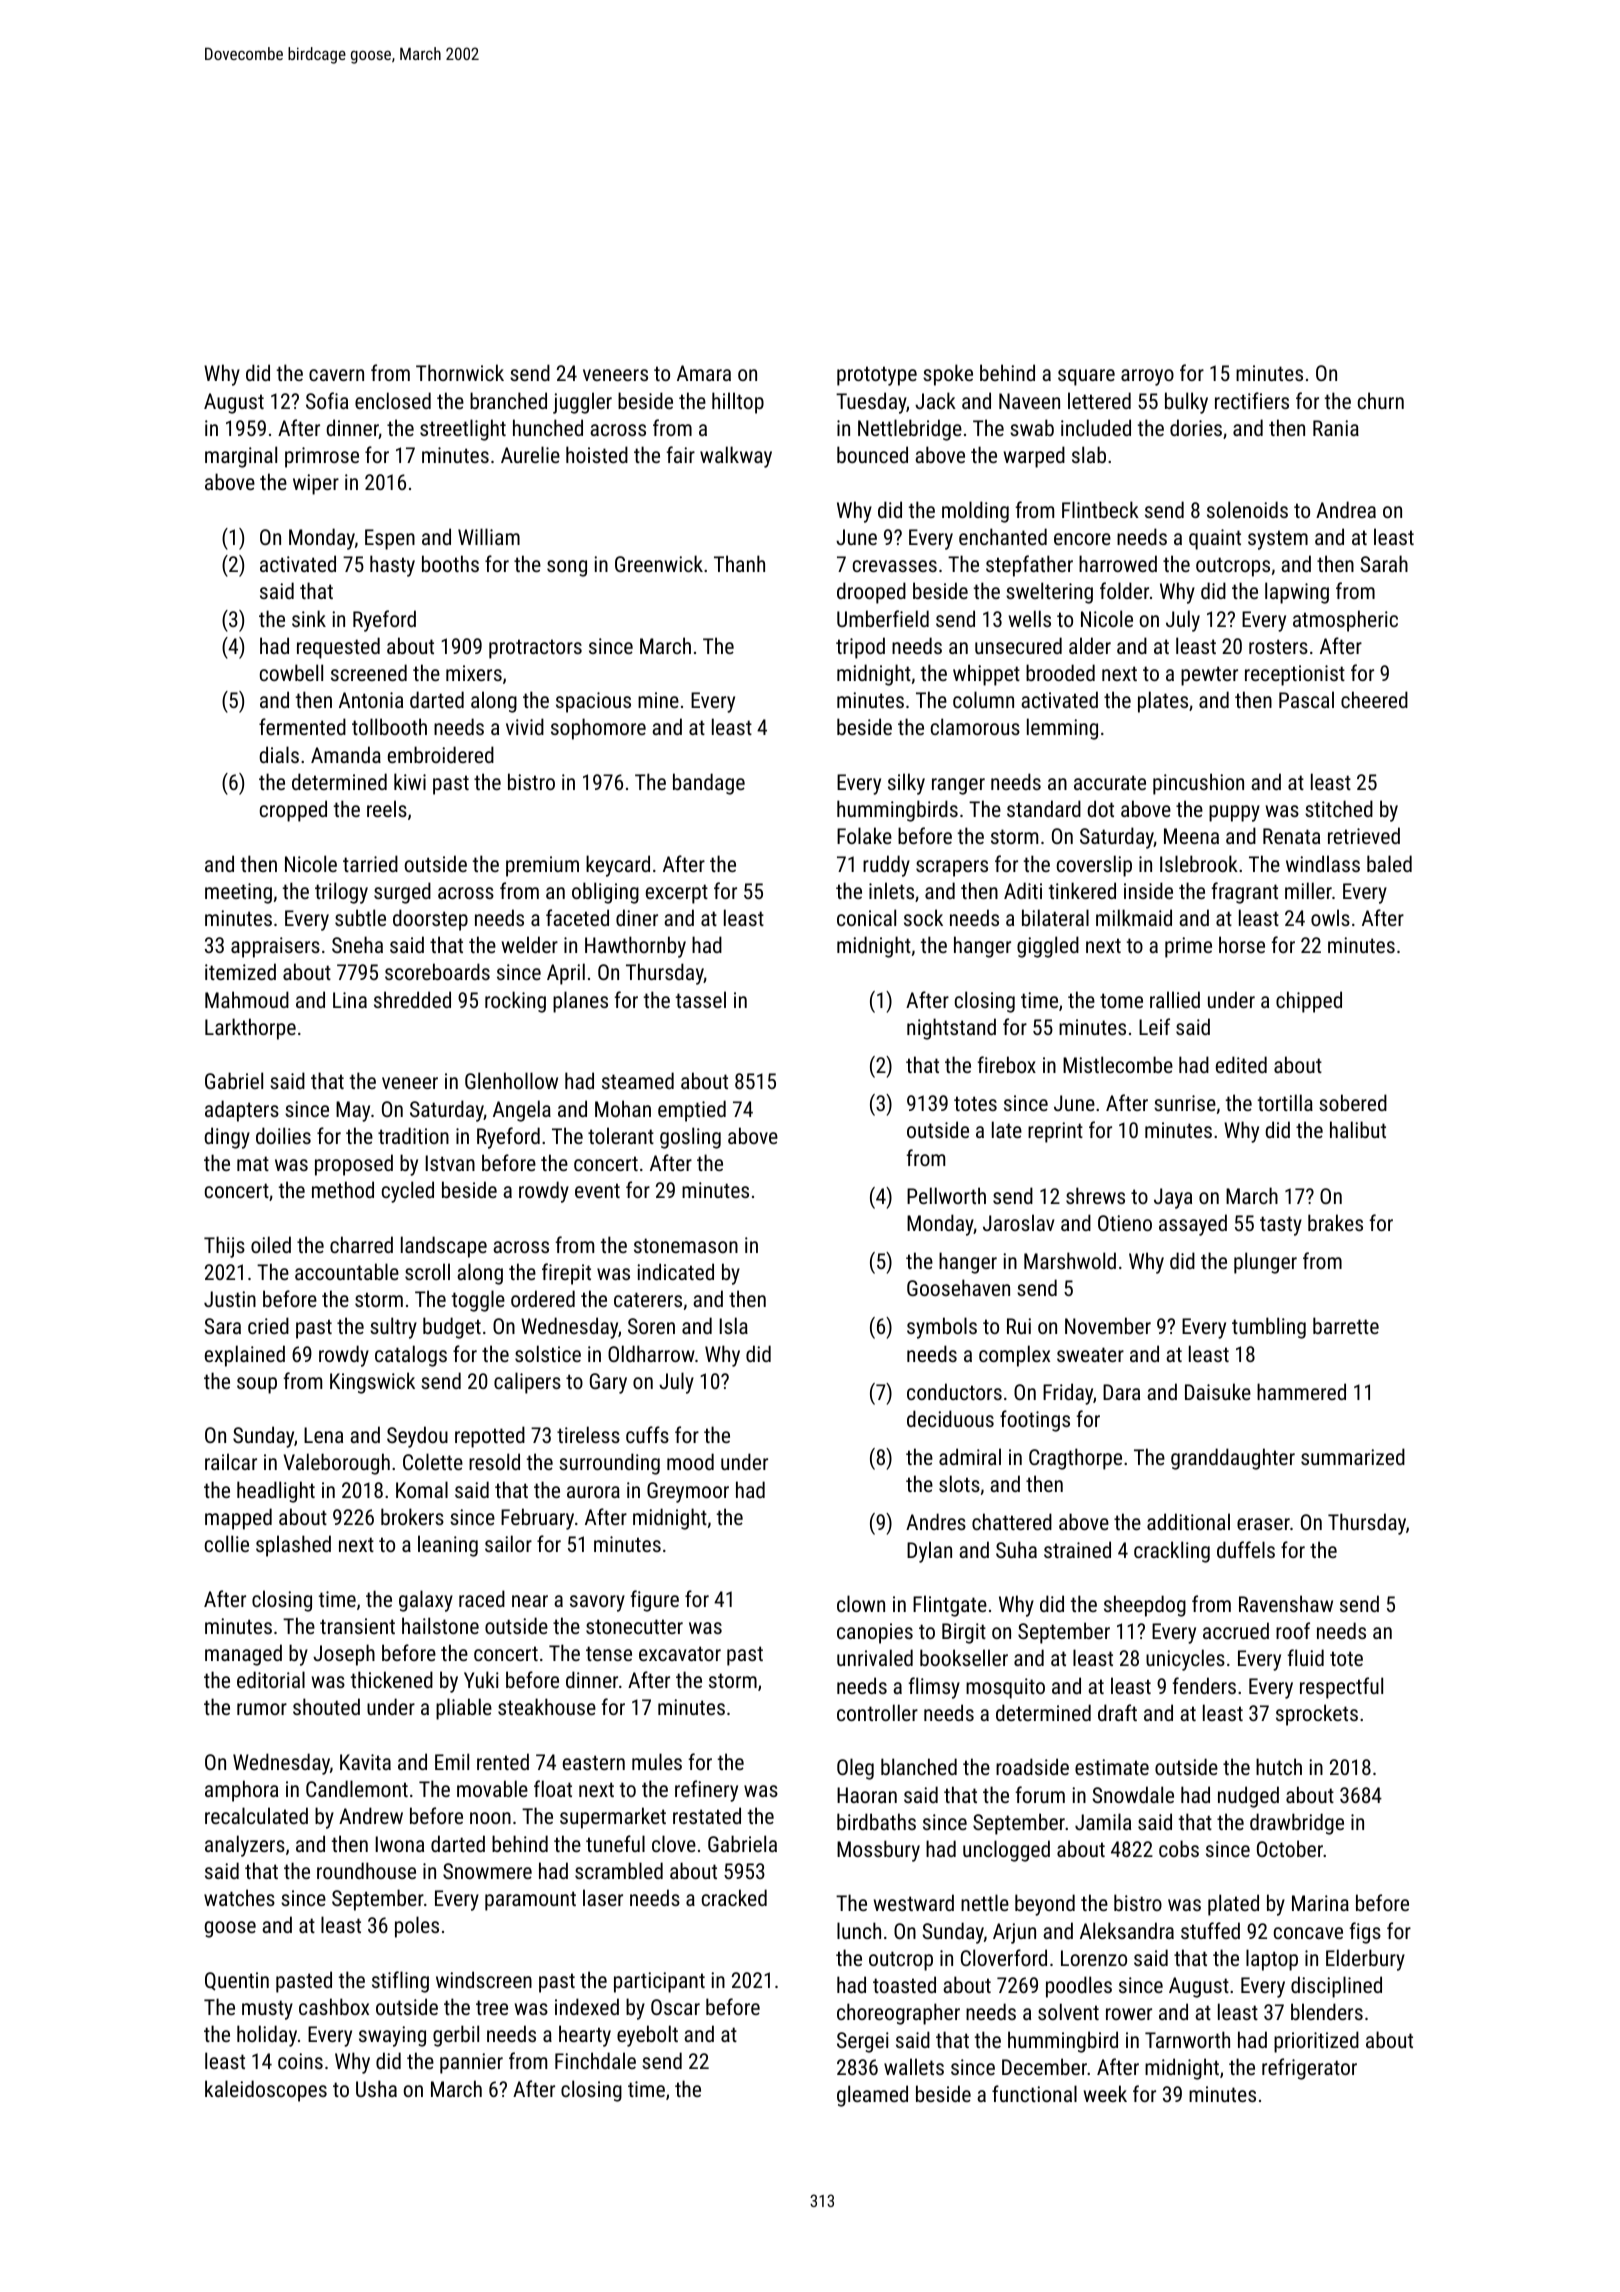 Image resolution: width=1620 pixels, height=2292 pixels. Describe the element at coordinates (1346, 509) in the screenshot. I see `Andrea` at that location.
